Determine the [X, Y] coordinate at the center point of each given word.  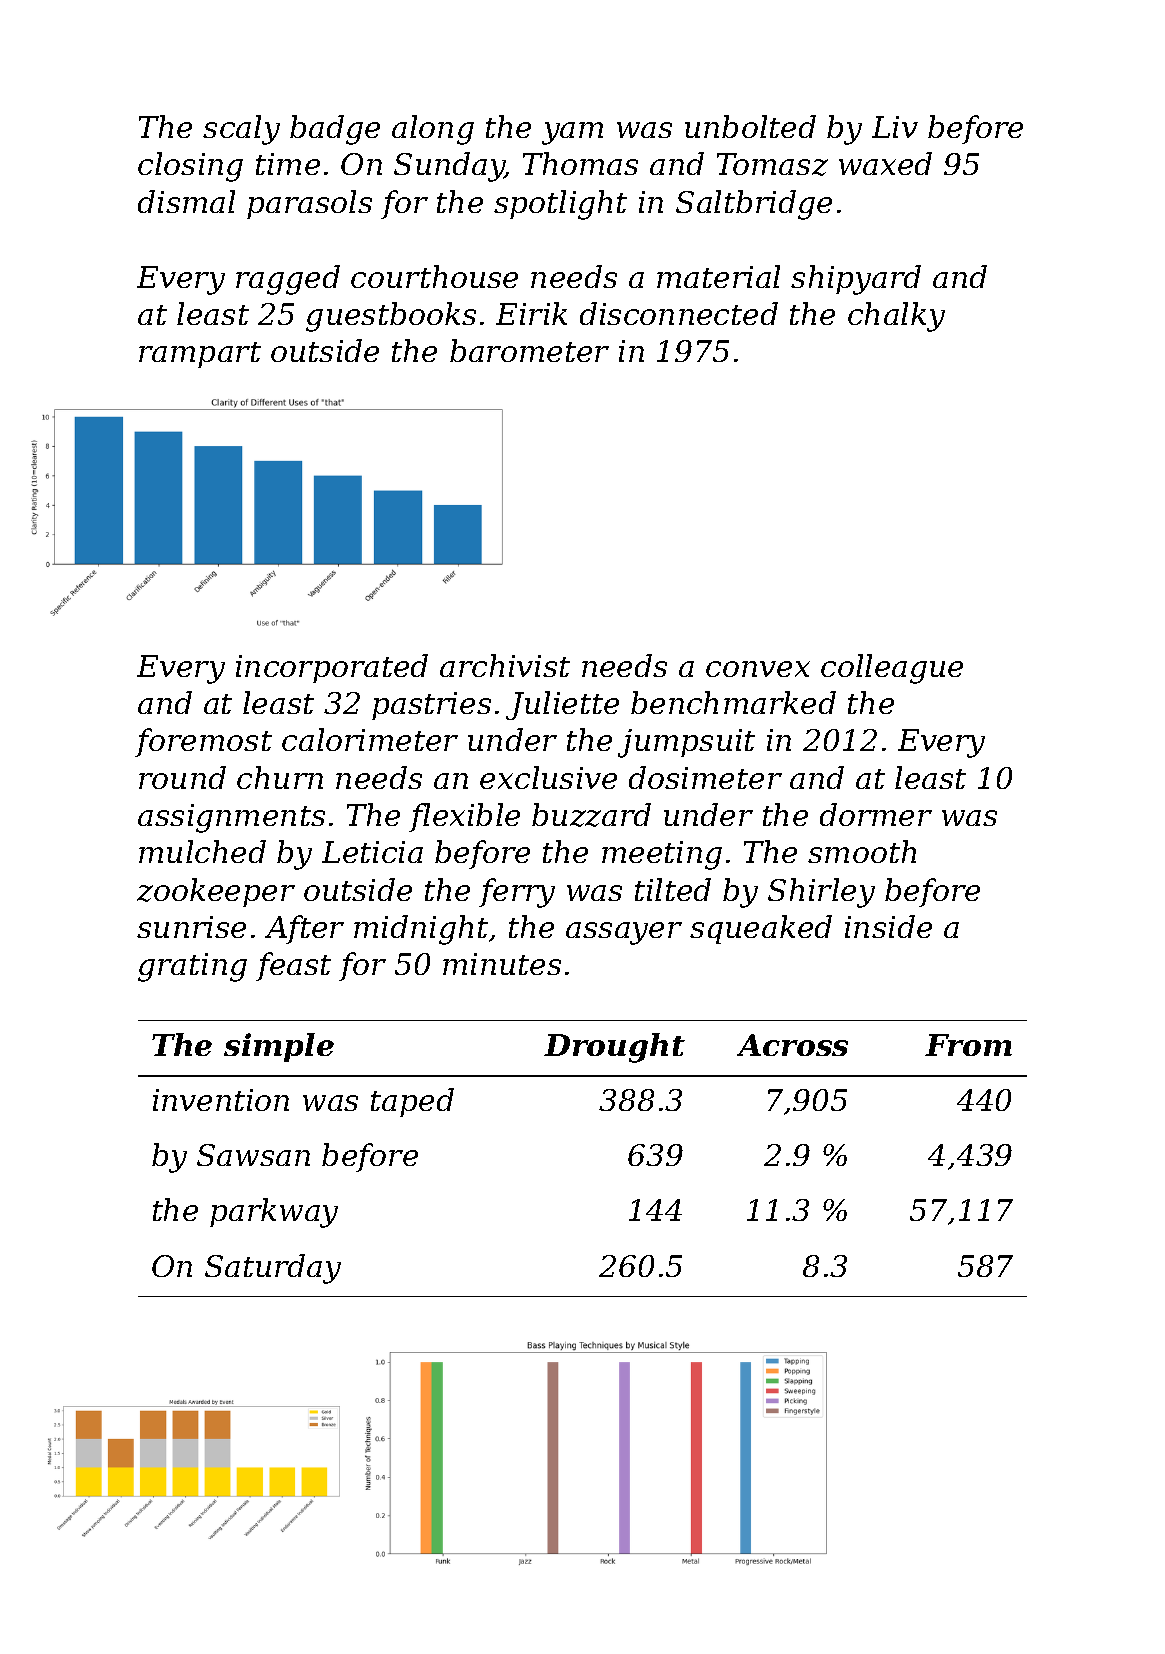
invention [221, 1100]
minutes [502, 964]
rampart [200, 355]
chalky [896, 317]
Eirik [531, 313]
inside [888, 926]
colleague [892, 669]
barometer [529, 350]
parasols [309, 204]
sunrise [191, 927]
